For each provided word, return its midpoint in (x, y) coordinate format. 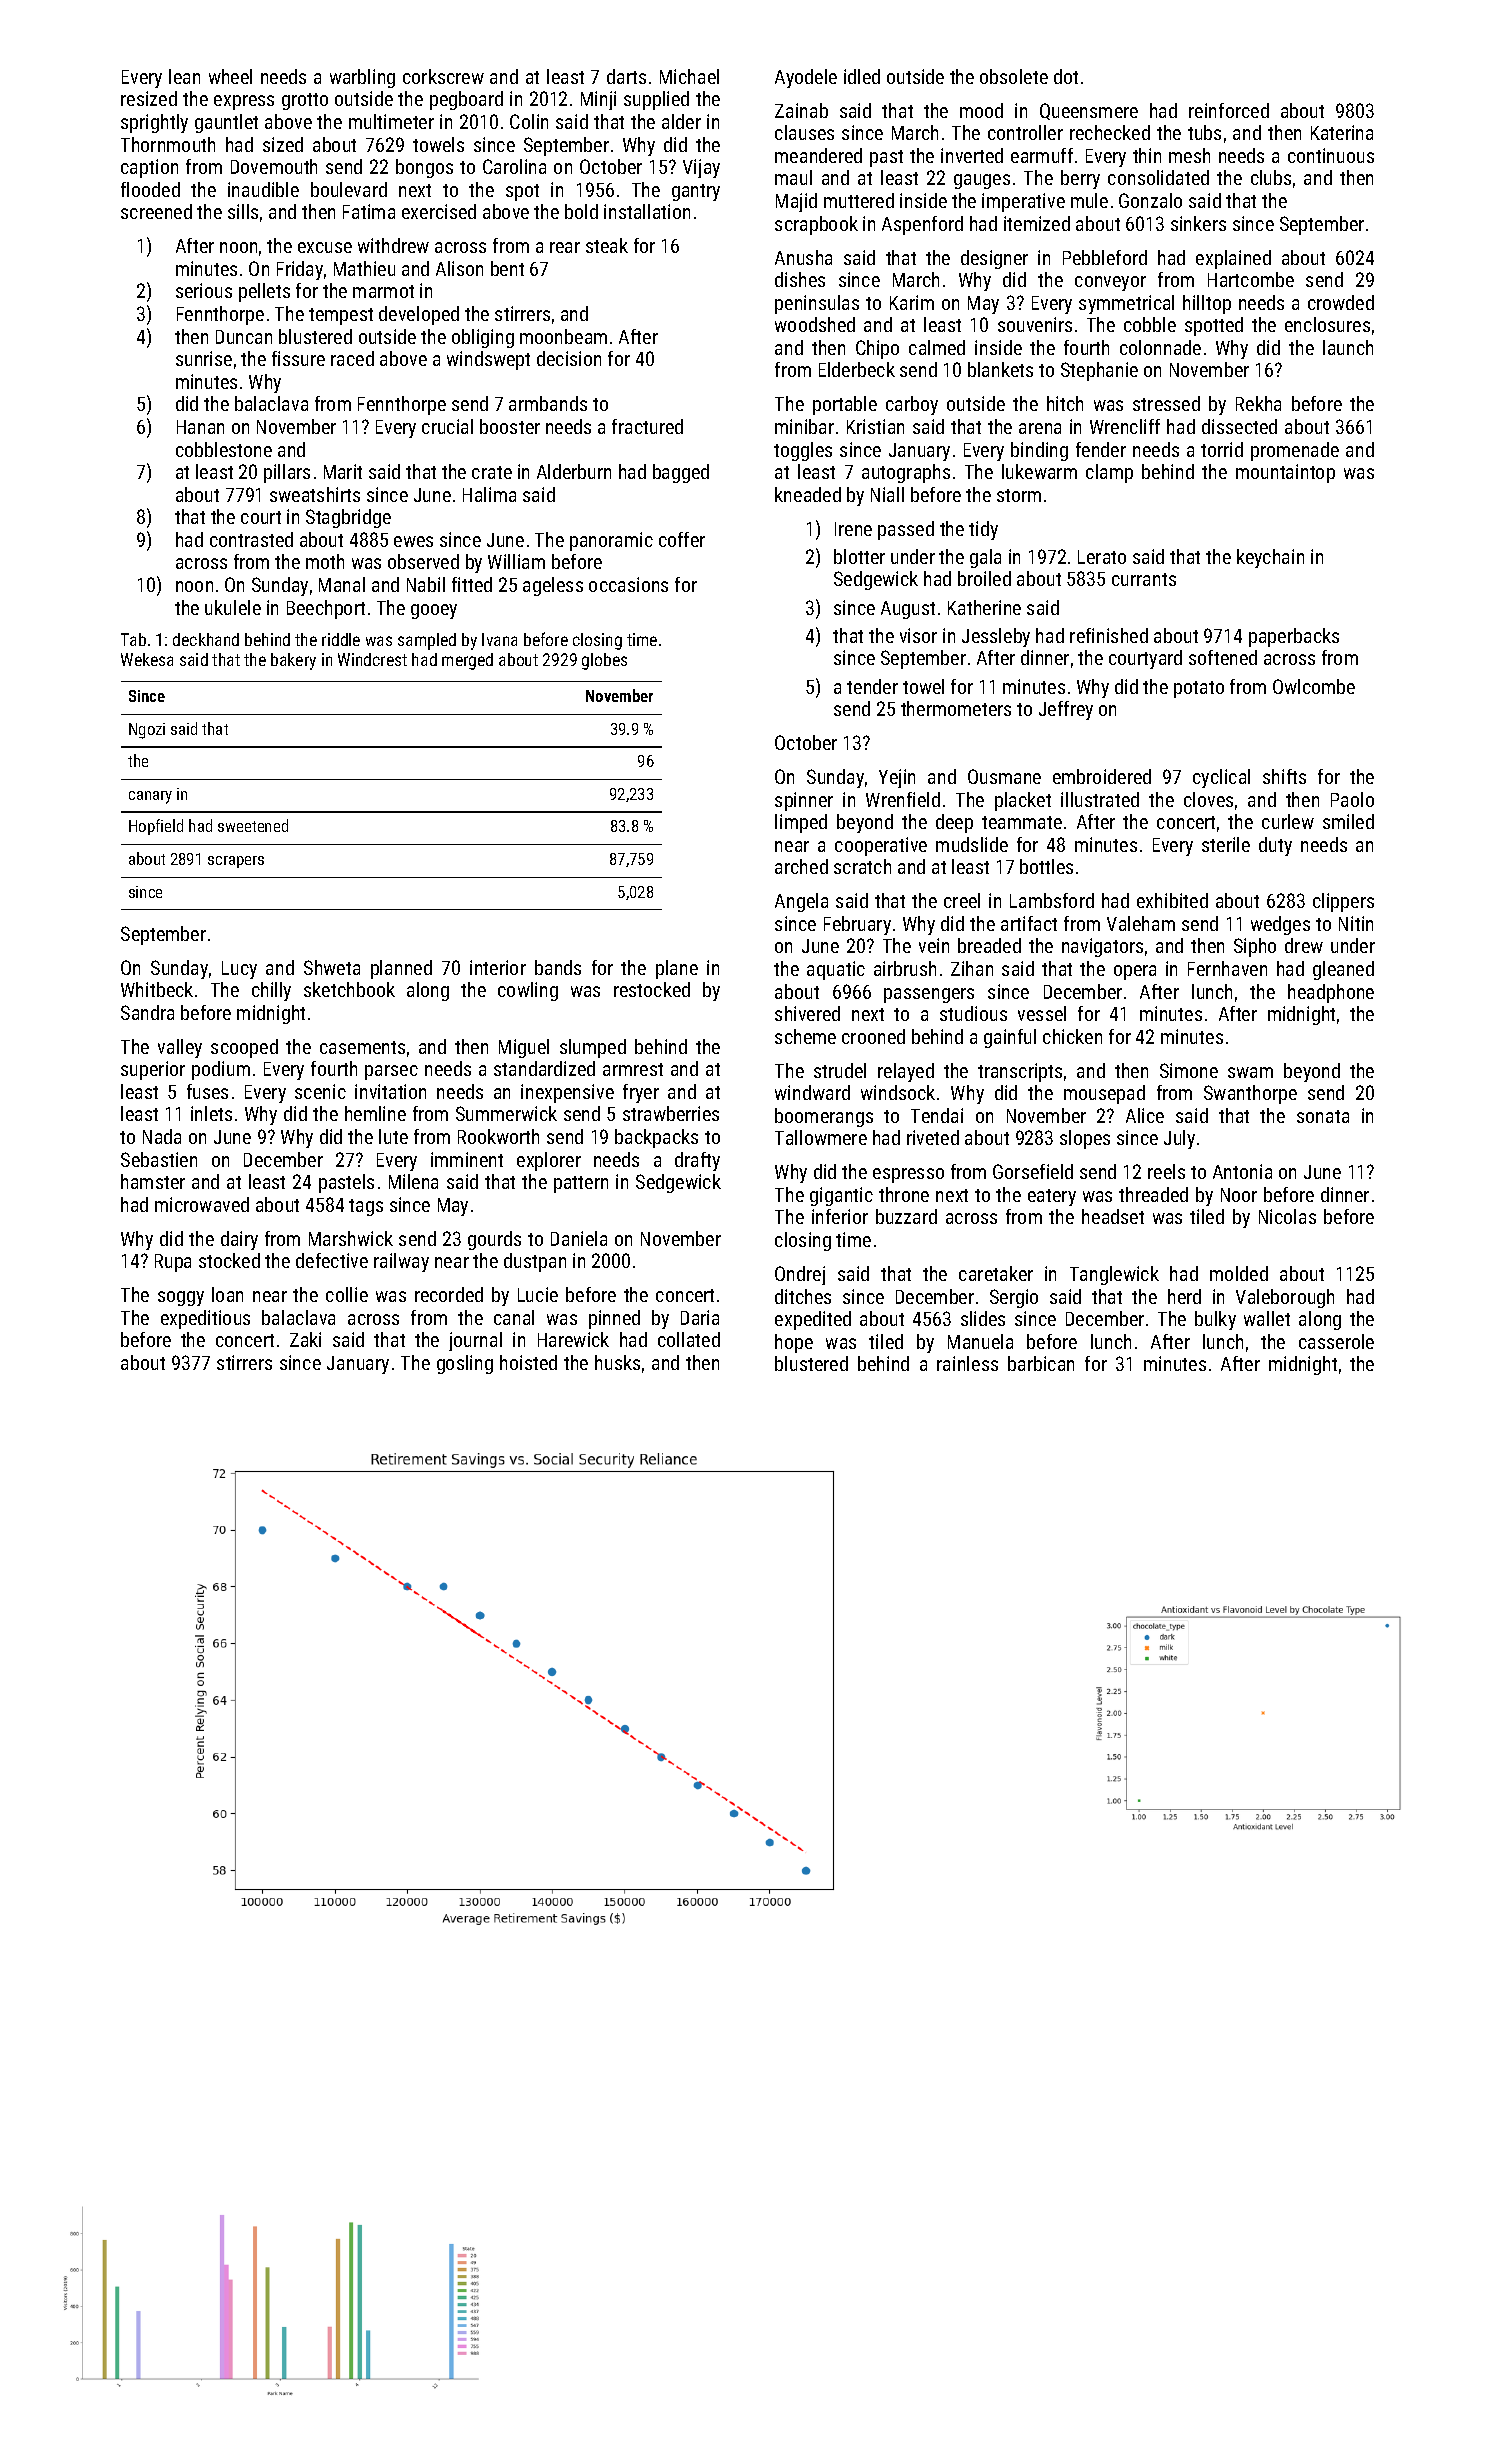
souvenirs (1035, 324)
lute (393, 1136)
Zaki (305, 1339)
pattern (581, 1184)
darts (626, 76)
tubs (1204, 132)
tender (872, 686)
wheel (230, 76)
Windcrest (372, 659)
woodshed (815, 324)
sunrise (204, 358)
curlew (1288, 821)
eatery (1052, 1197)
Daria (700, 1317)
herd (1184, 1296)
